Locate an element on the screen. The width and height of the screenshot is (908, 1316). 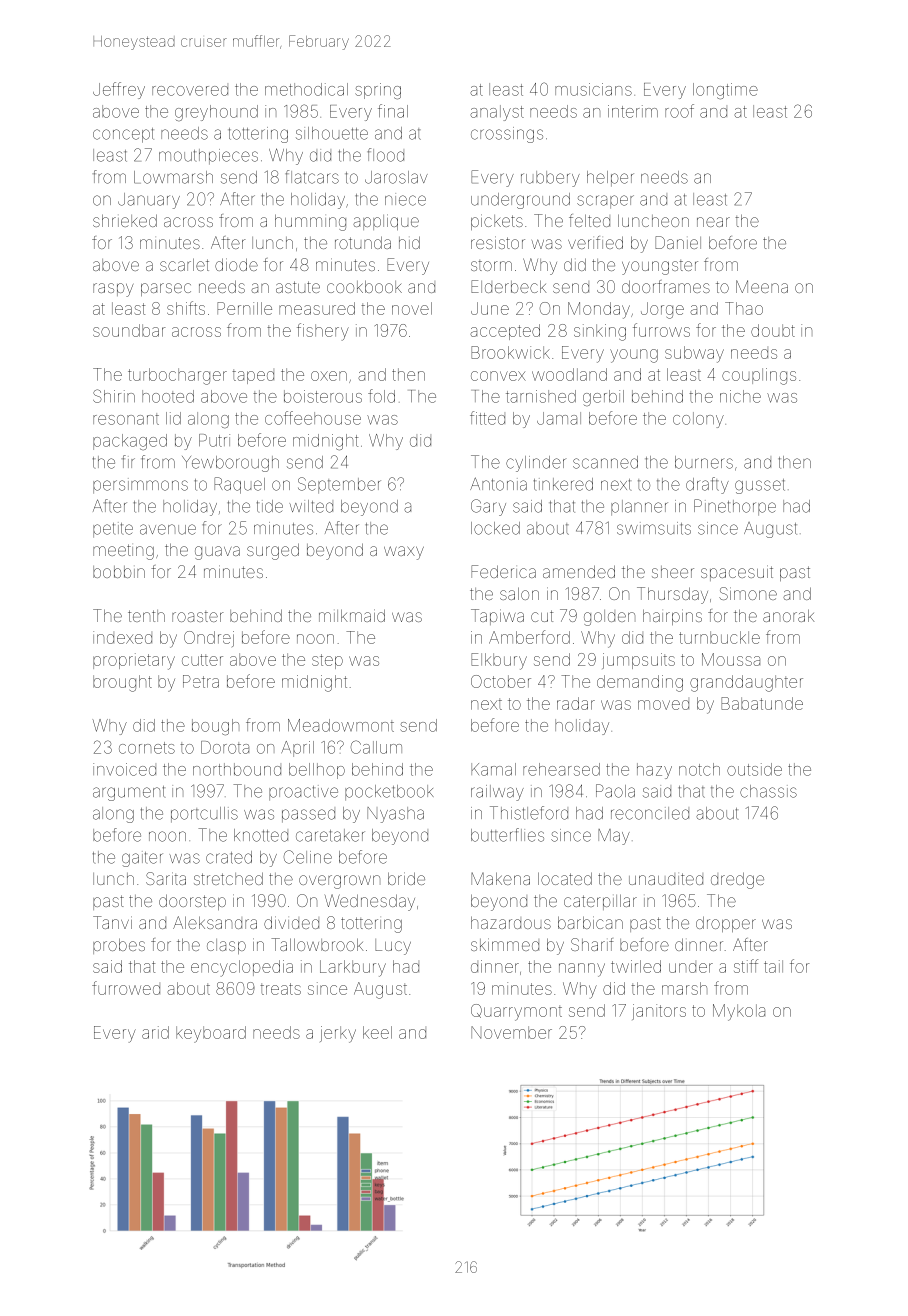
crossings is located at coordinates (507, 135).
